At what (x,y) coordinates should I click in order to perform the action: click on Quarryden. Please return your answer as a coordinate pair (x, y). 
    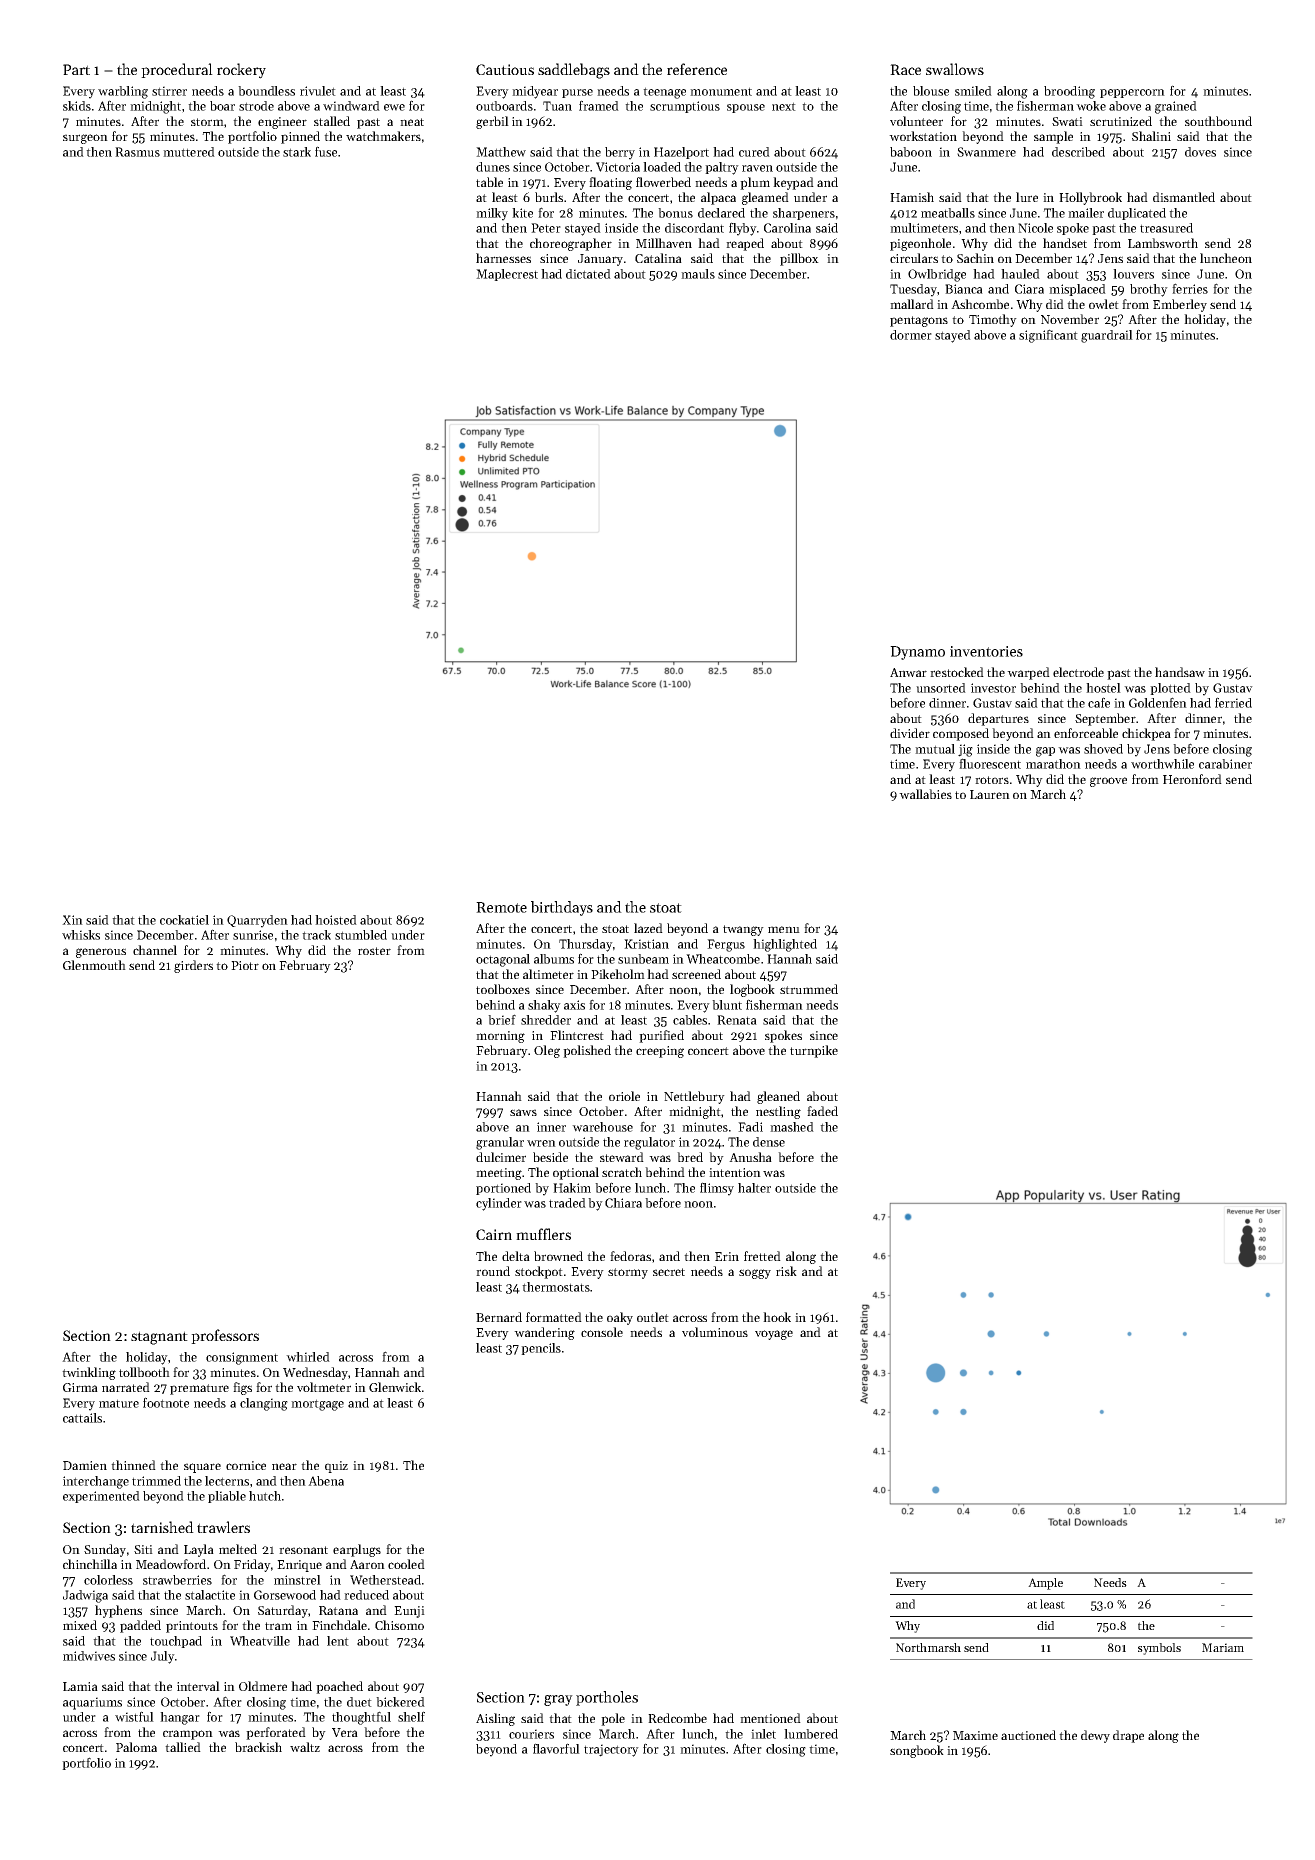
    Looking at the image, I should click on (257, 921).
